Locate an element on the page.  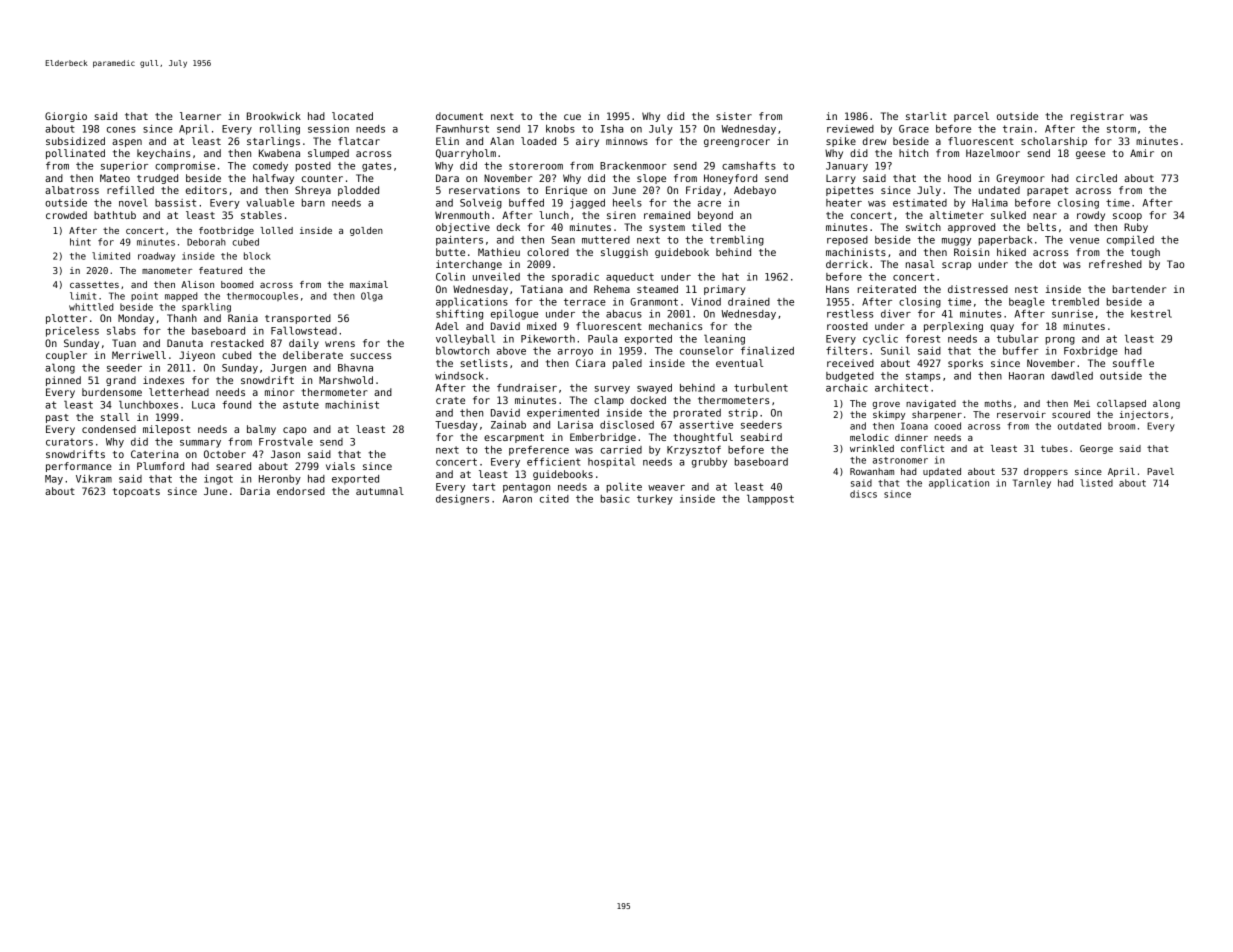
preference is located at coordinates (539, 451).
